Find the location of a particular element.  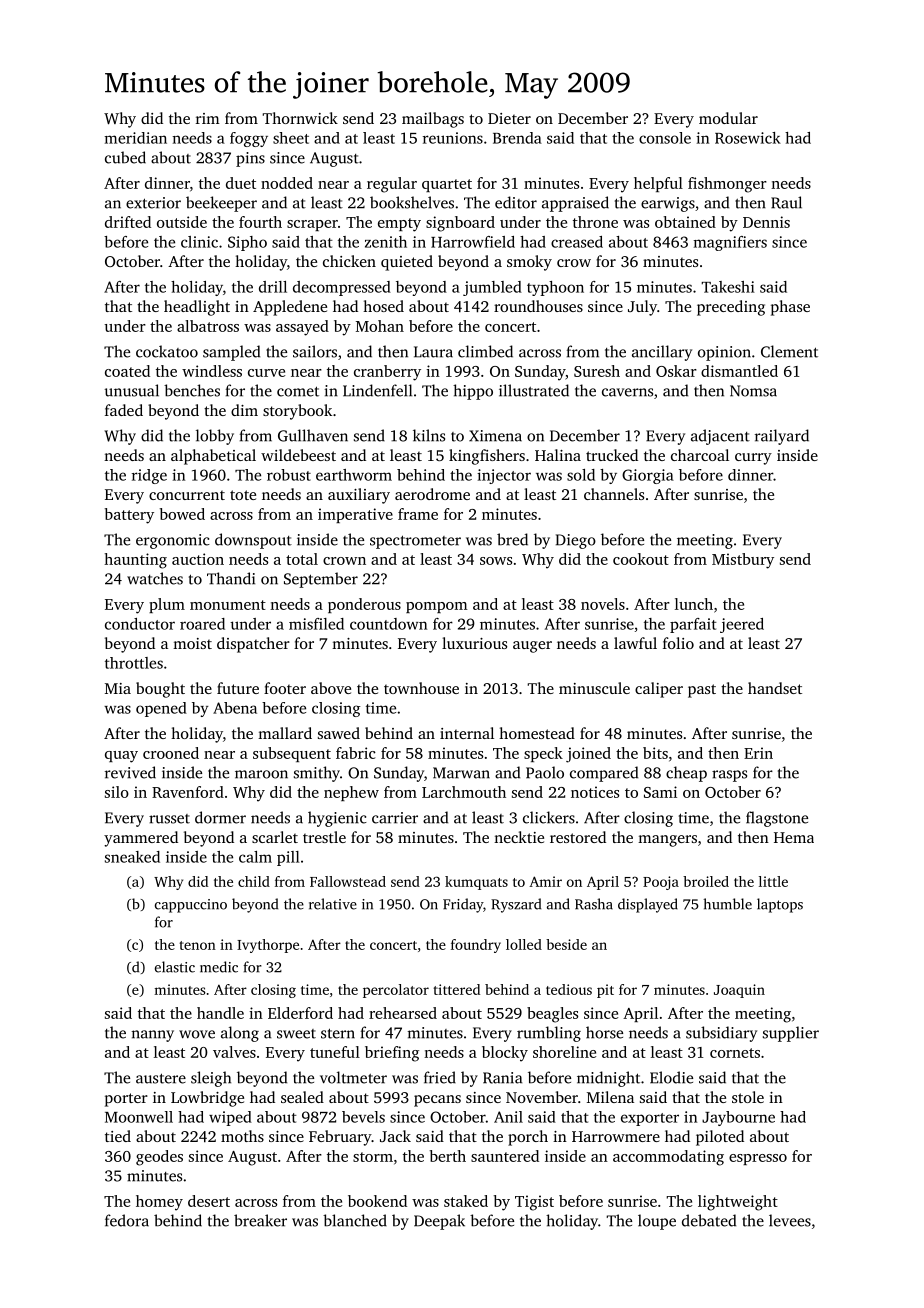

handset is located at coordinates (775, 688).
